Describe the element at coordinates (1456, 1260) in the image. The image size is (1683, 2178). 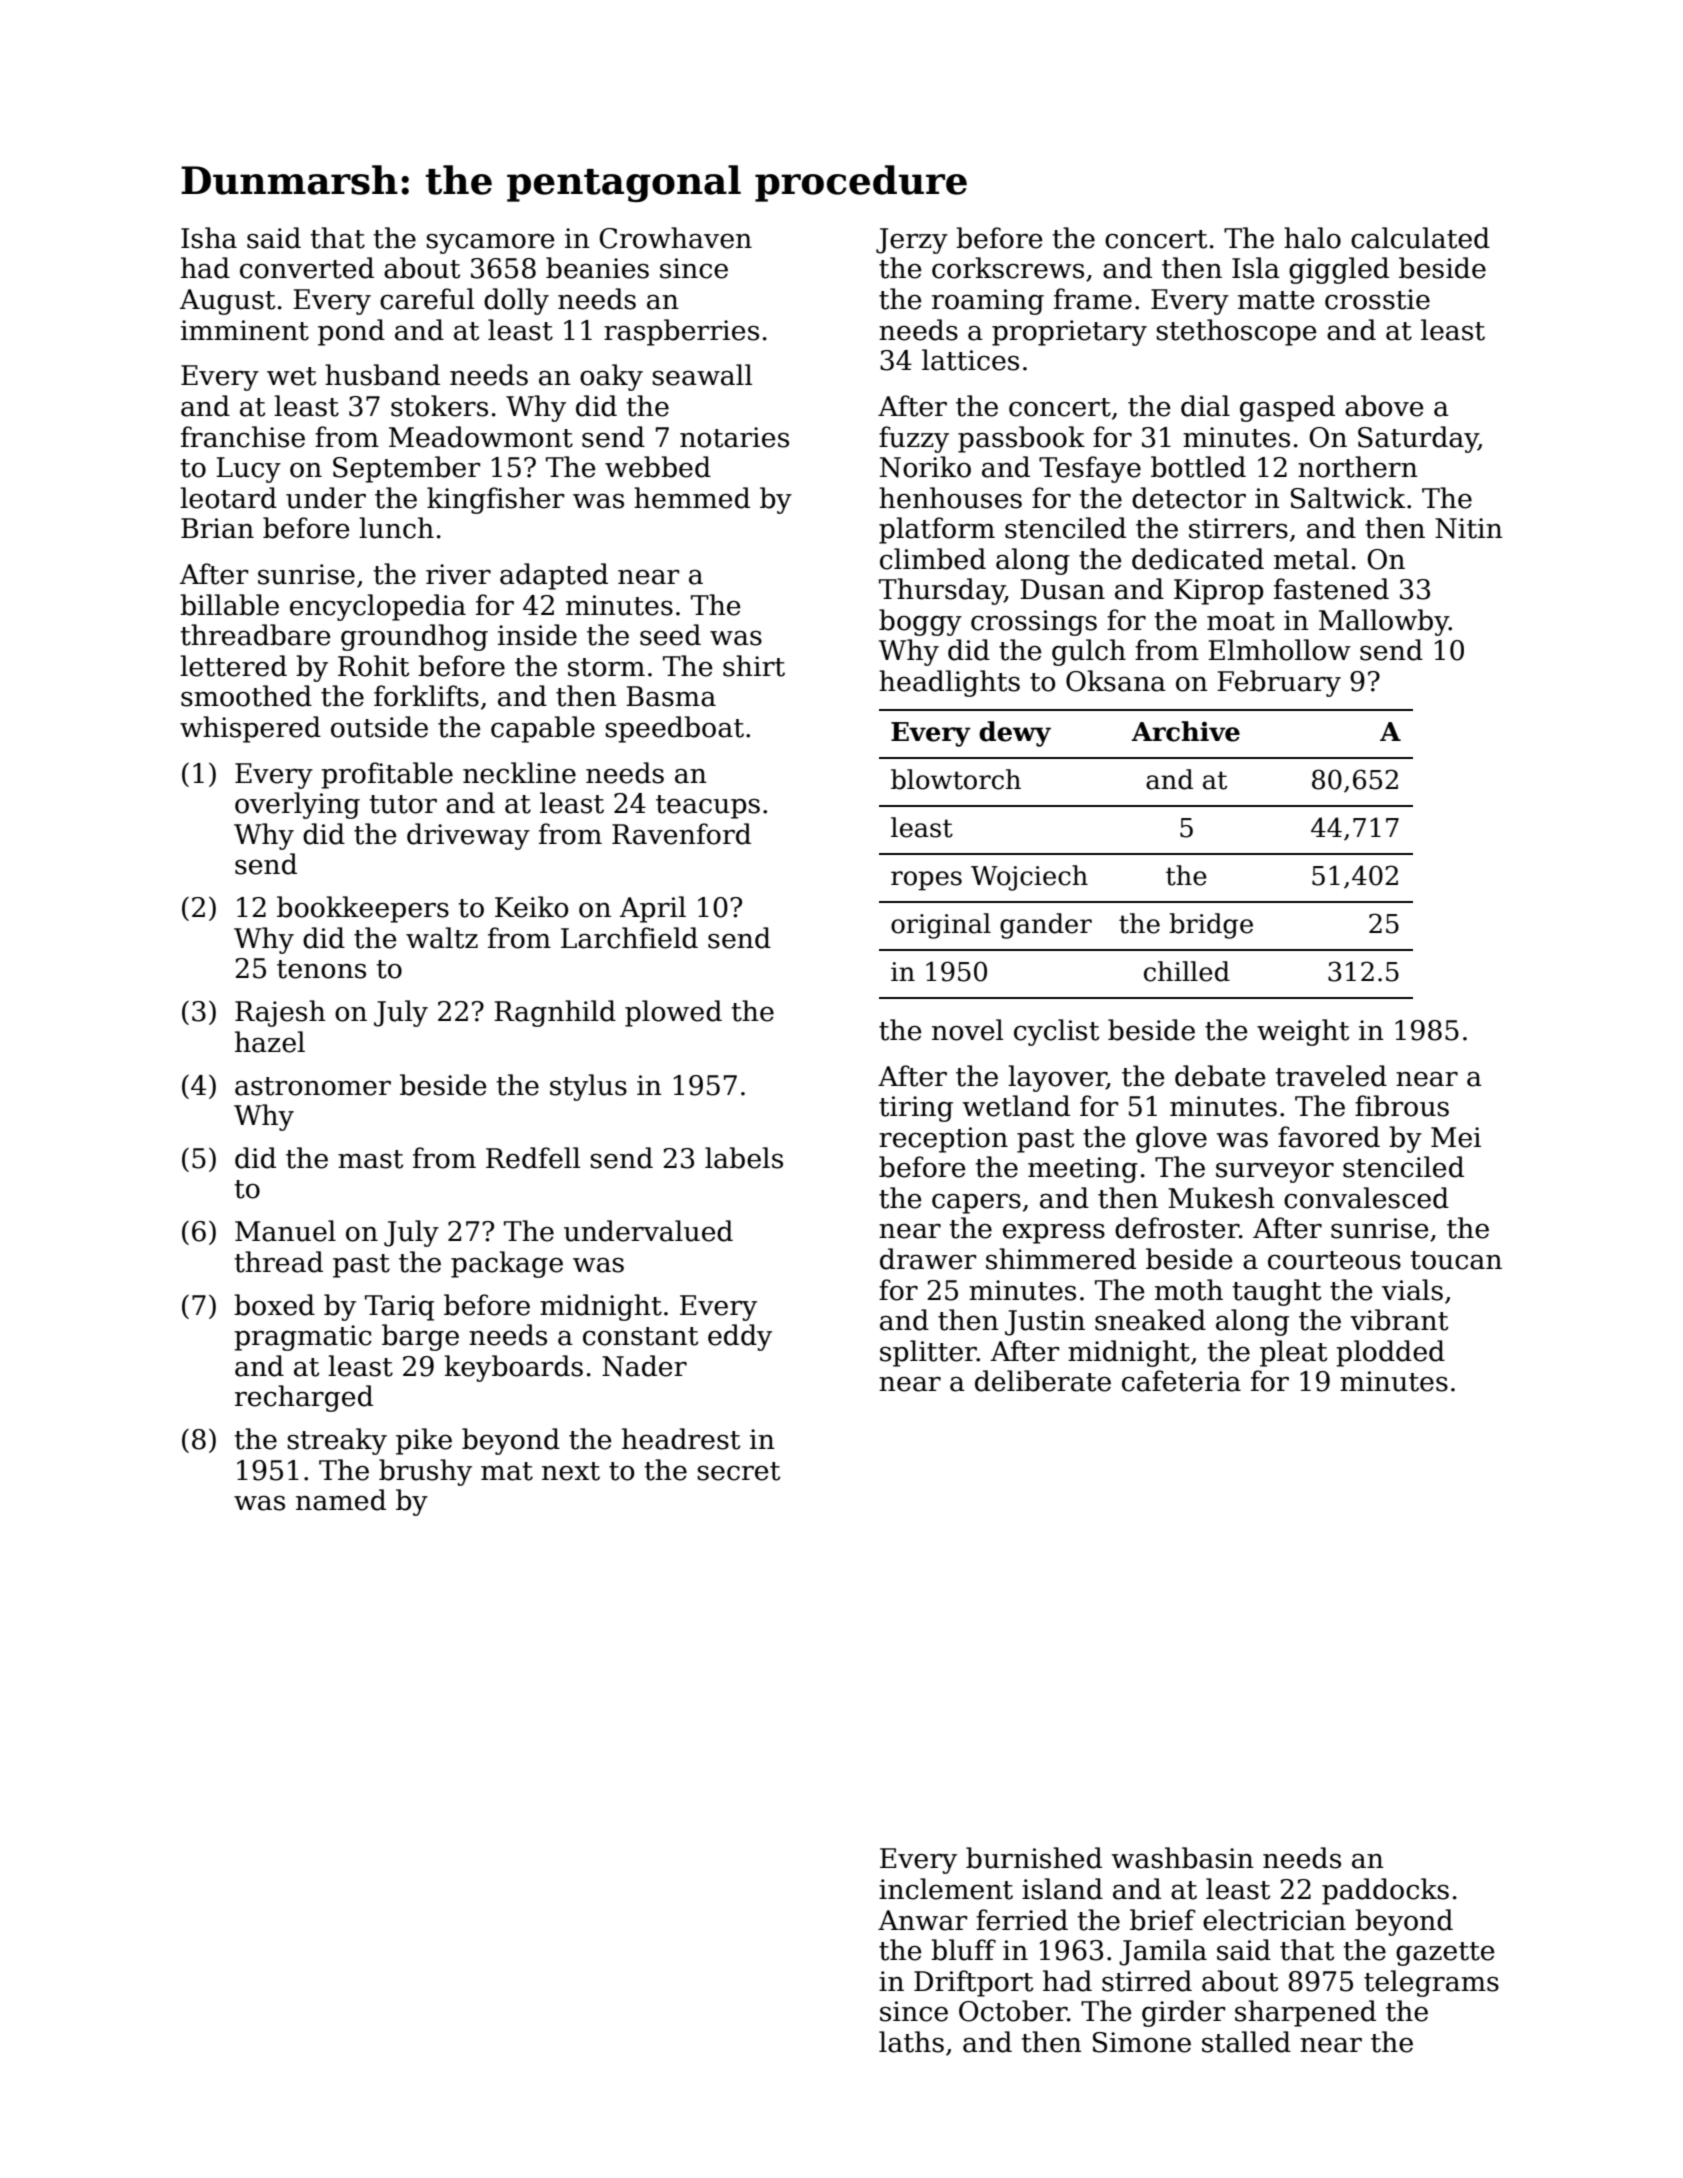
I see `toucan` at that location.
